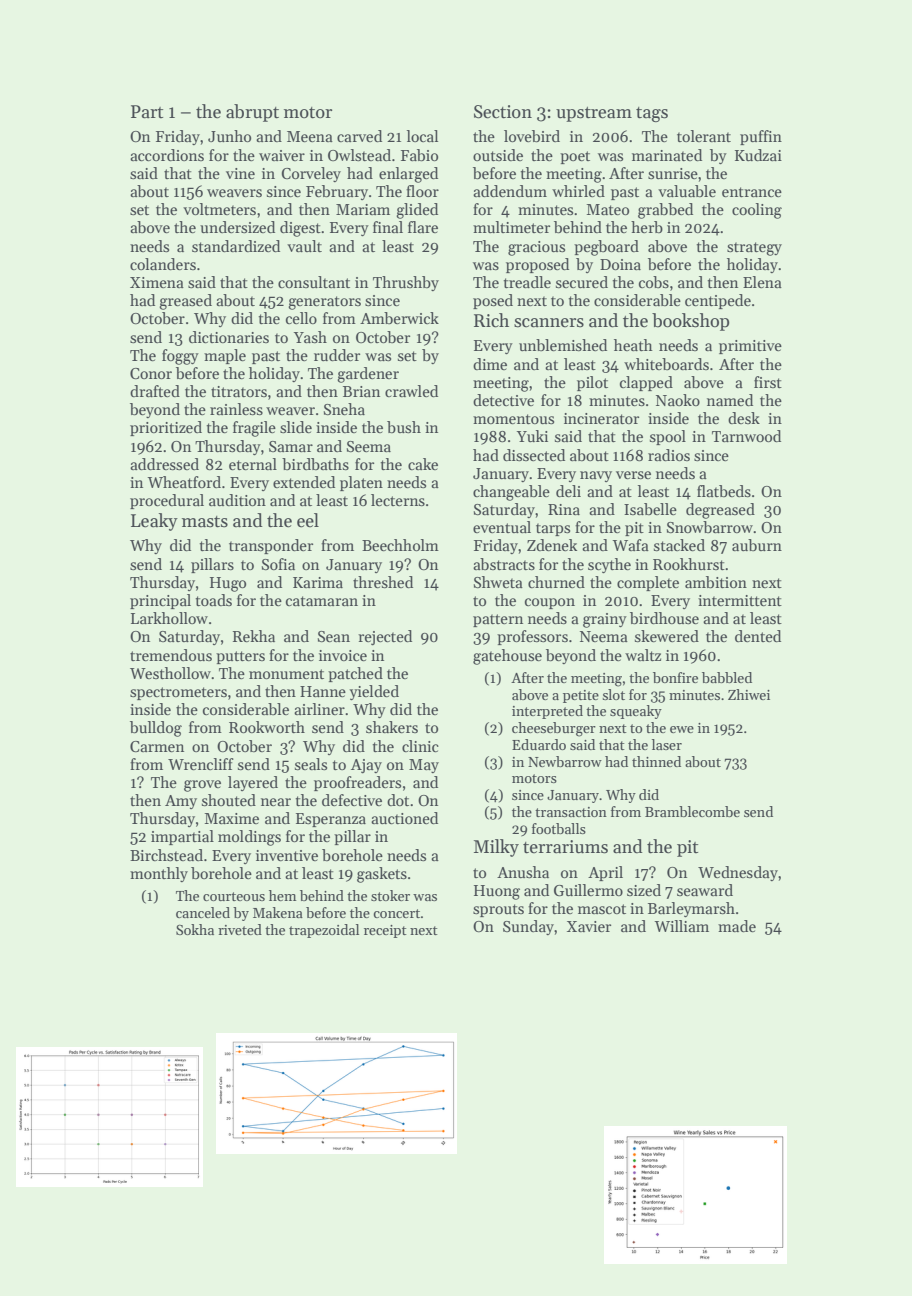  I want to click on accordions, so click(167, 155).
